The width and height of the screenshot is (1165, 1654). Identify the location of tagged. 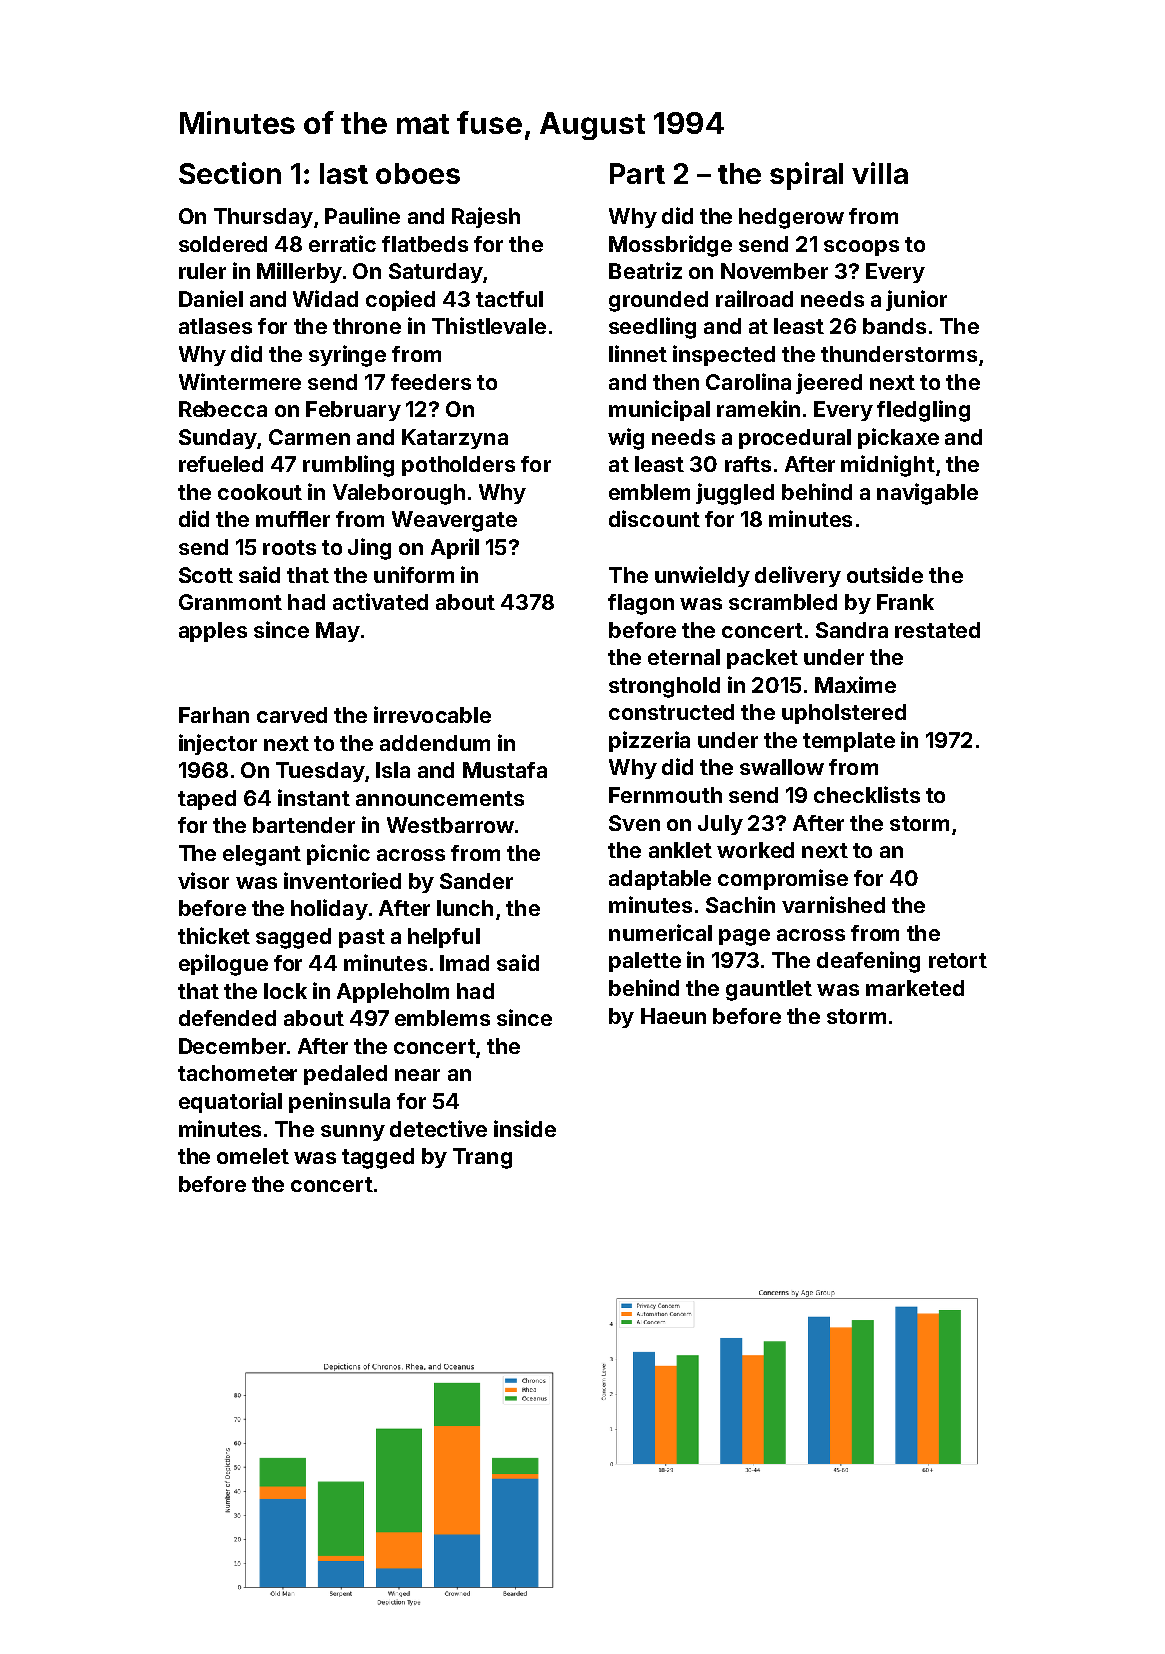
(378, 1158).
